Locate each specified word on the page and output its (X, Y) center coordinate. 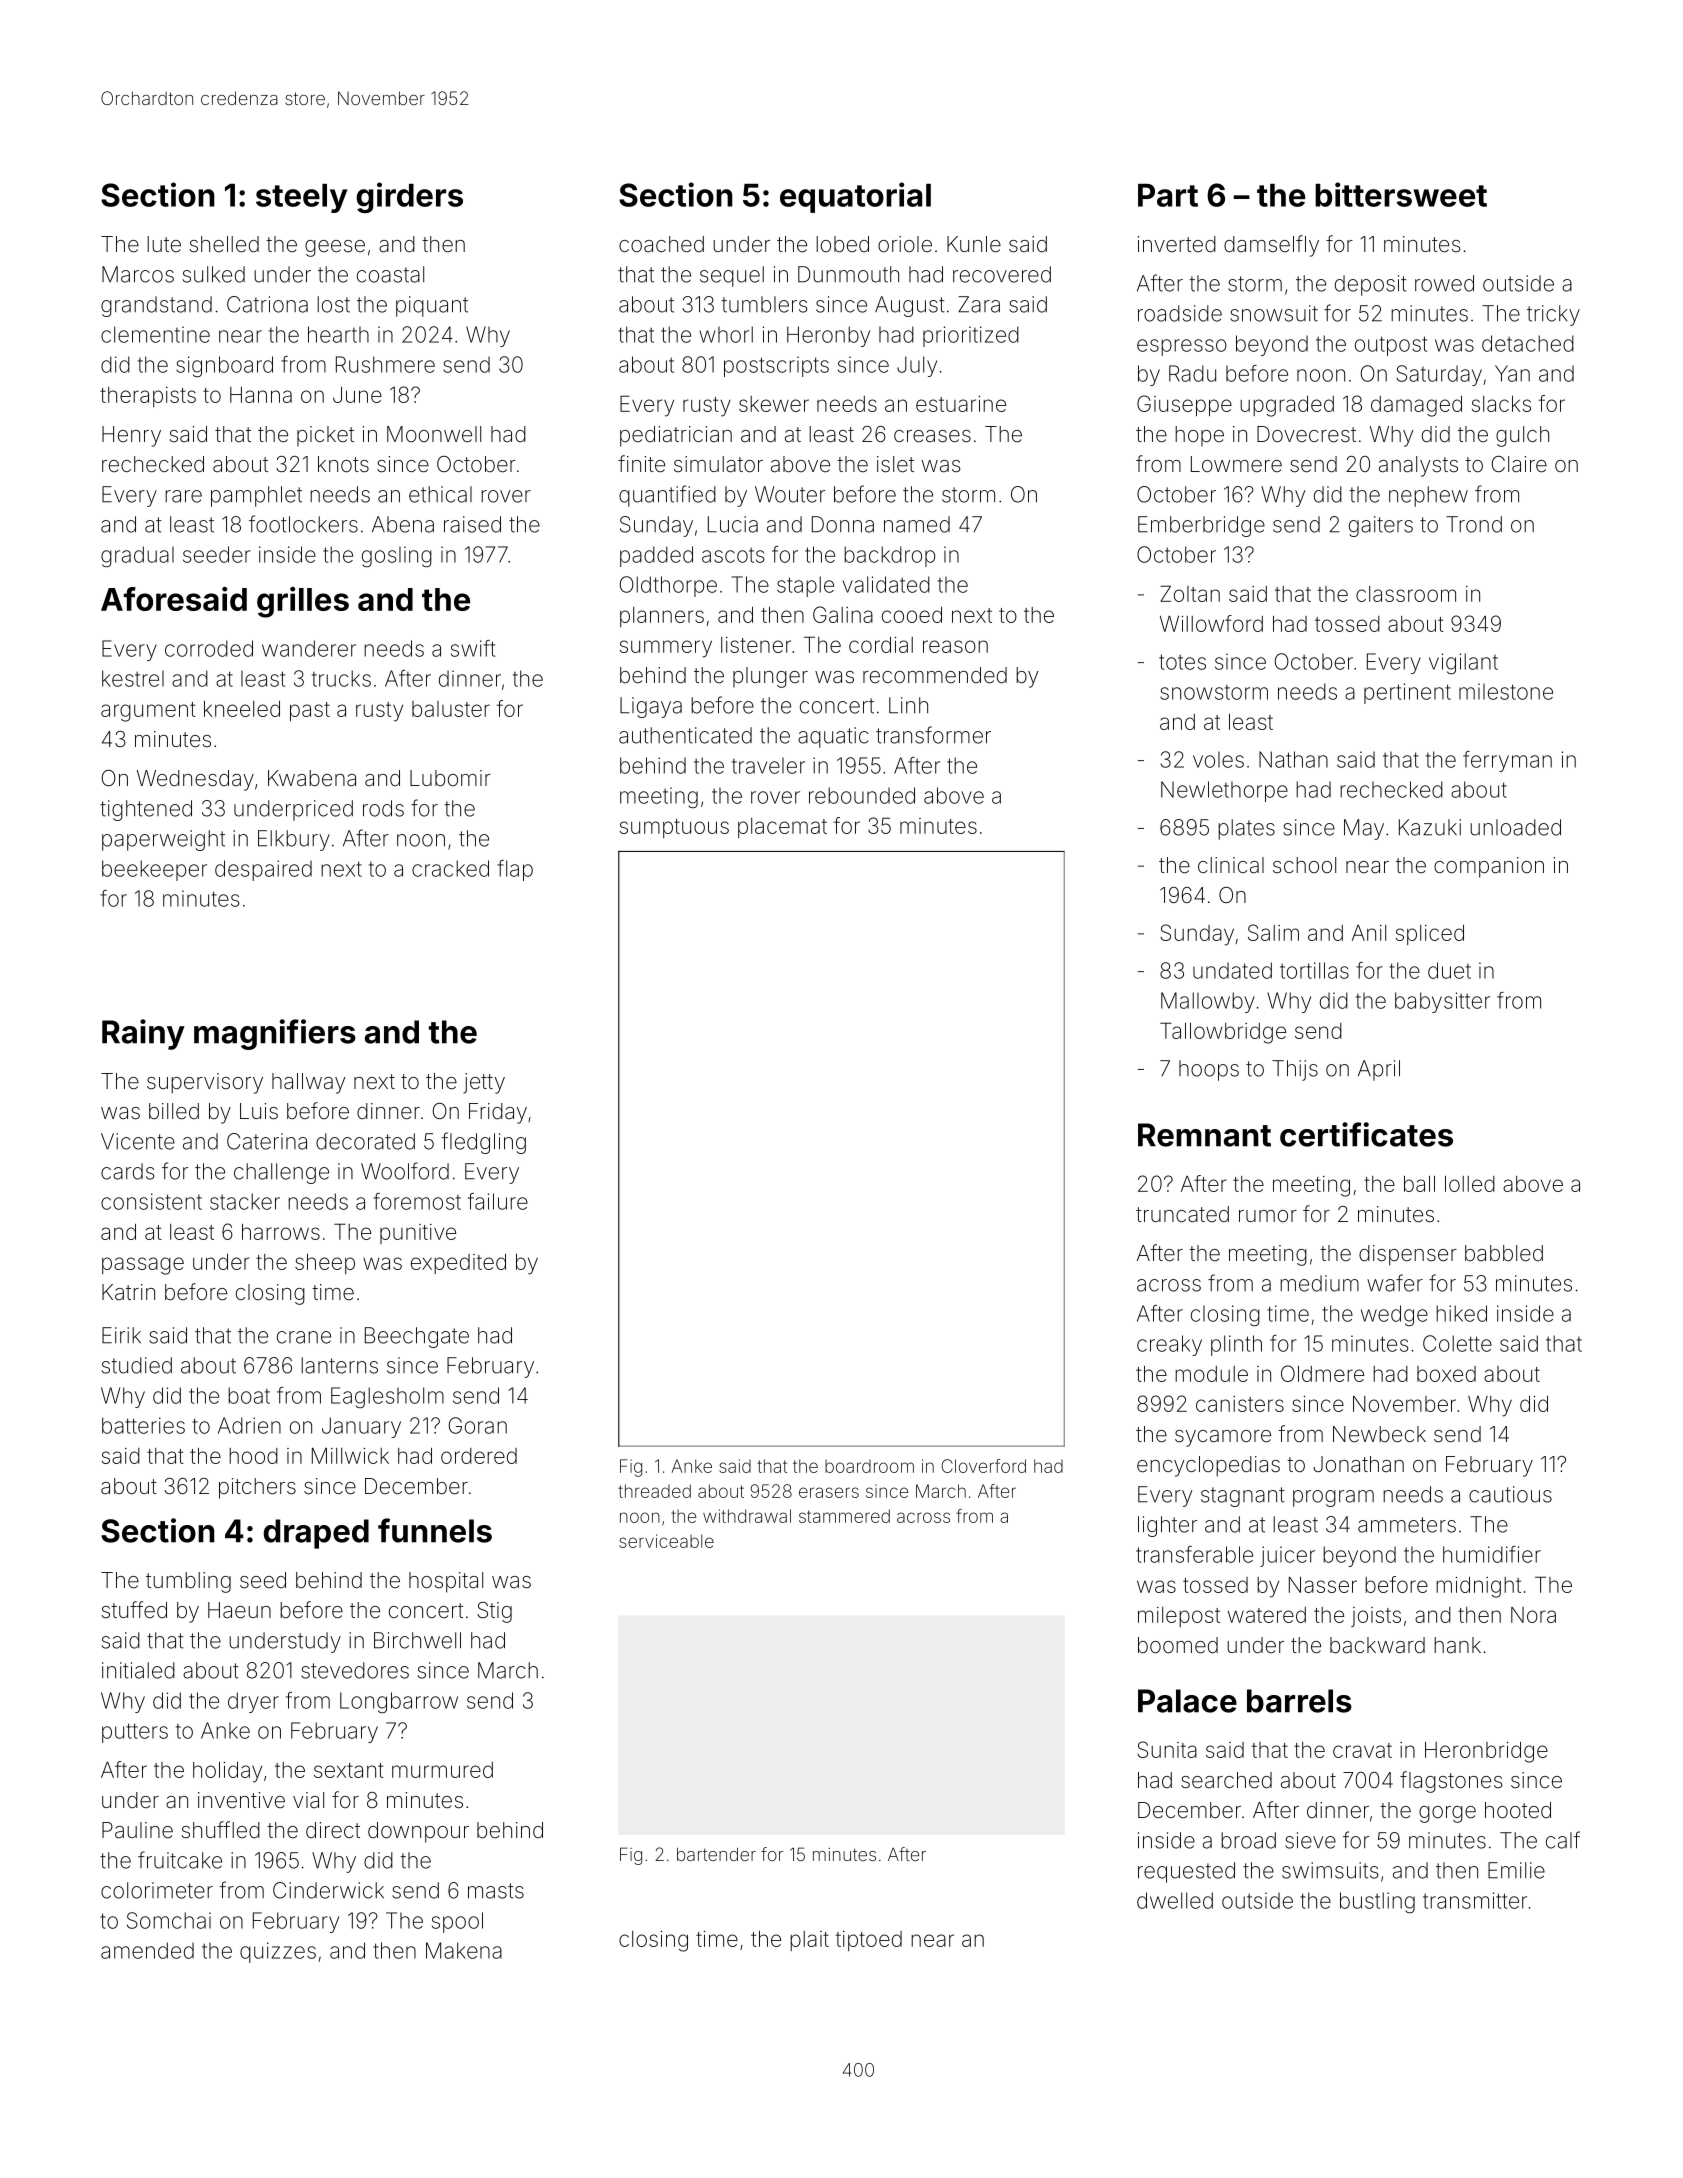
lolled (1470, 1184)
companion (1489, 867)
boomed (1178, 1645)
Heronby (828, 336)
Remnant (1204, 1135)
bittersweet (1401, 194)
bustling (1377, 1902)
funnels (435, 1530)
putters (135, 1733)
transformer (933, 735)
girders (410, 197)
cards (127, 1171)
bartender (716, 1854)
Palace (1187, 1701)
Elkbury (294, 840)
